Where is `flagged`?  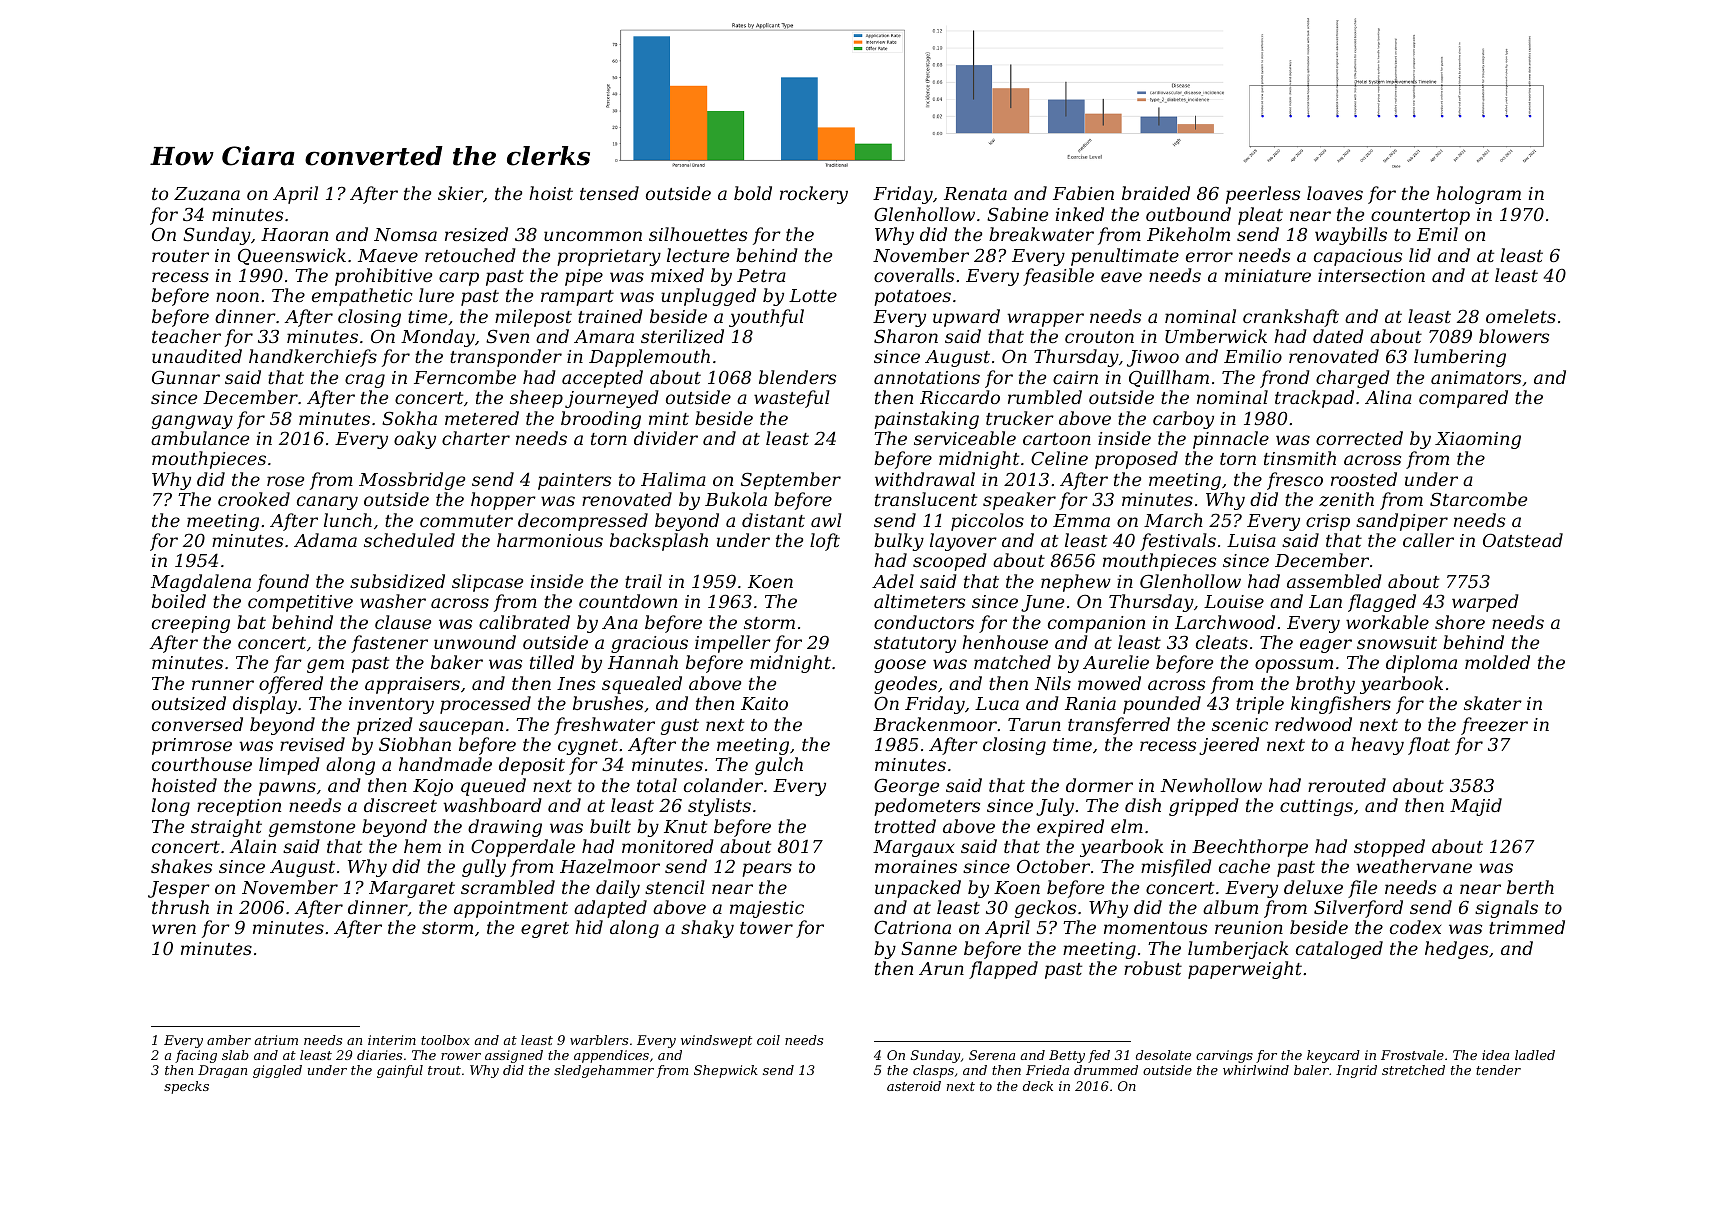
flagged is located at coordinates (1382, 603).
